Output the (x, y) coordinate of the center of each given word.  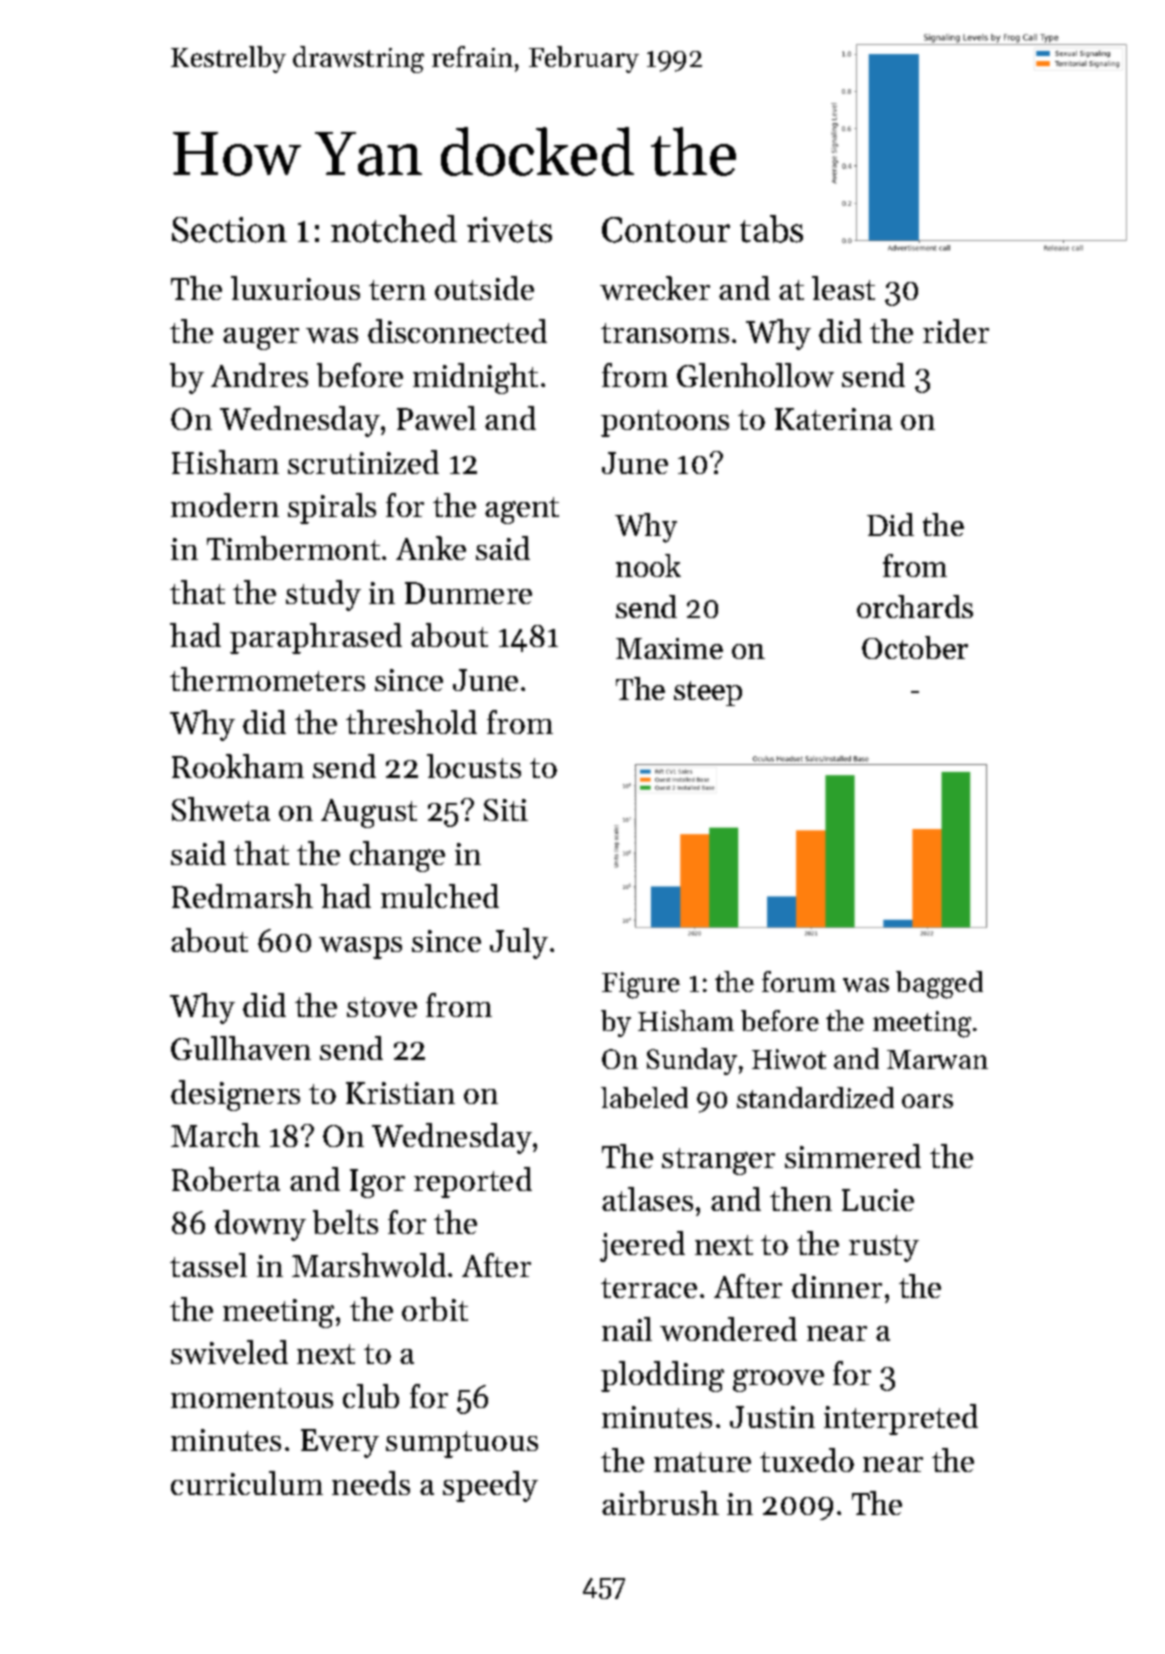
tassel (208, 1265)
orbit (435, 1309)
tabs (771, 229)
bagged (939, 985)
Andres (259, 375)
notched (394, 229)
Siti (506, 810)
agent (522, 510)
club (371, 1396)
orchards (915, 606)
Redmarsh (242, 896)
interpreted (901, 1419)
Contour (666, 230)
